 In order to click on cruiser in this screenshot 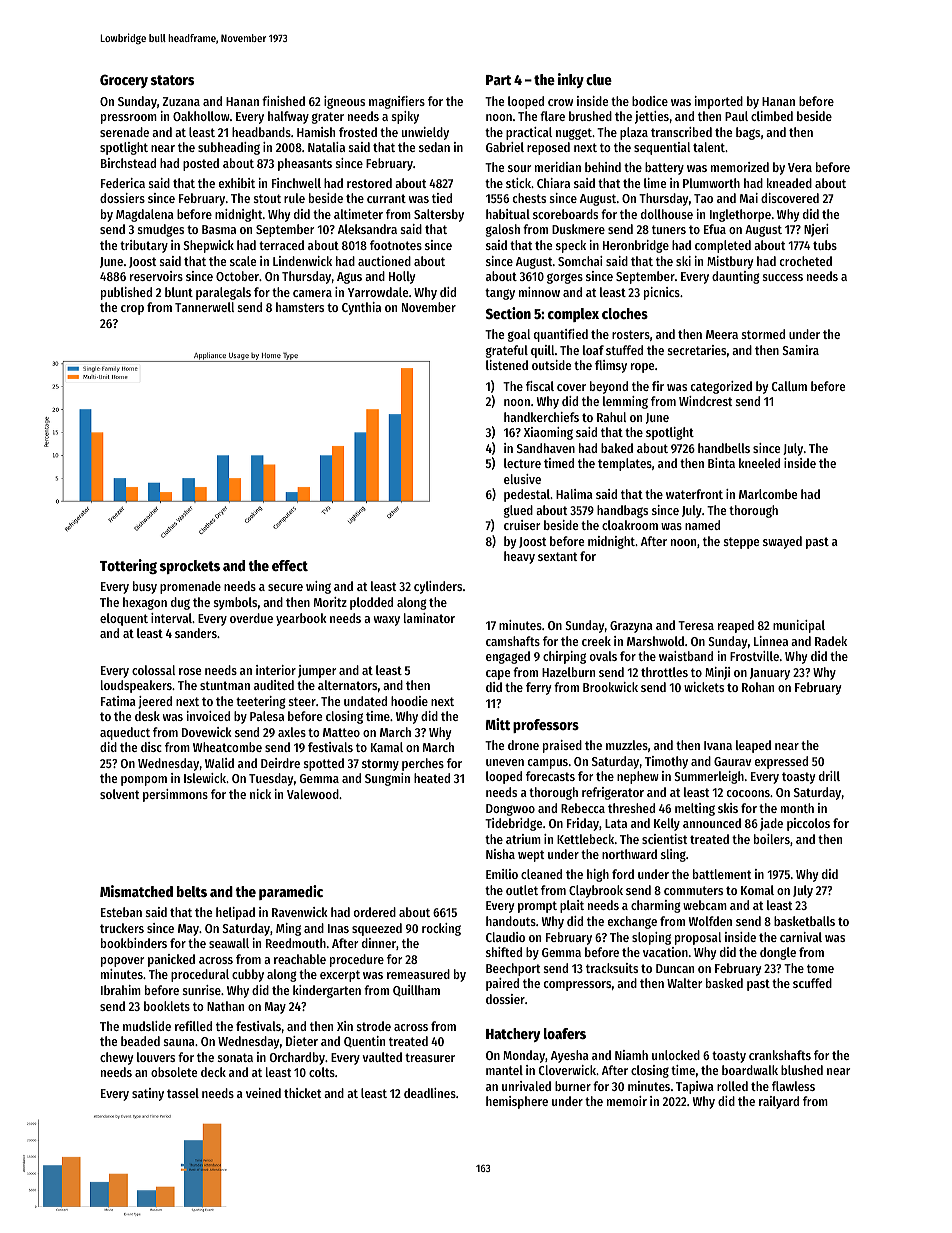, I will do `click(522, 525)`.
